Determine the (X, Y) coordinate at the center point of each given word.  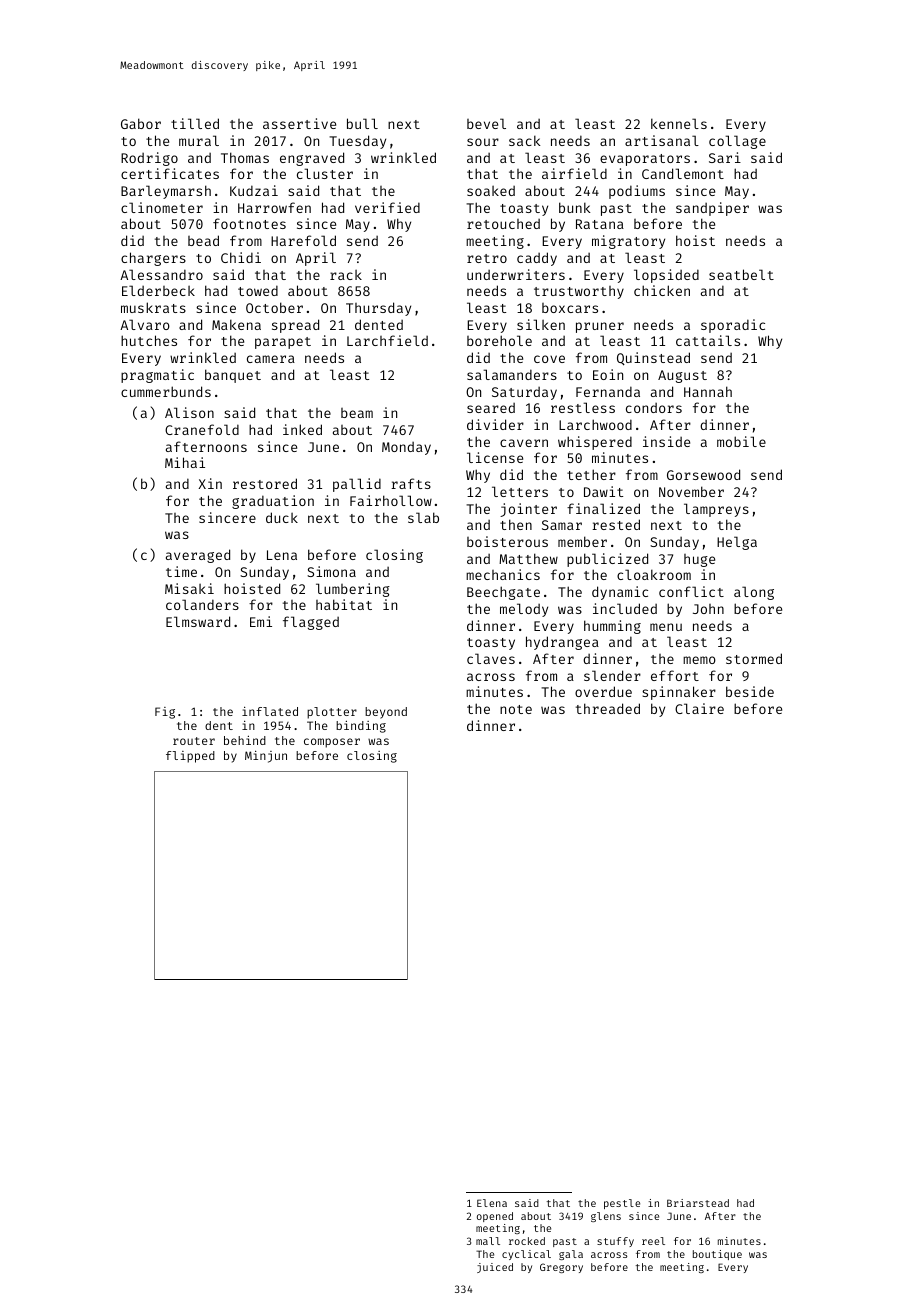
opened (495, 1217)
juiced (495, 1268)
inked (302, 429)
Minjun (266, 756)
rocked (527, 1241)
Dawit (603, 491)
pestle (622, 1204)
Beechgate (503, 593)
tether (591, 474)
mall (488, 1241)
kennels (679, 123)
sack (524, 140)
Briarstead (698, 1203)
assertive (299, 123)
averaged (198, 556)
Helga (737, 543)
